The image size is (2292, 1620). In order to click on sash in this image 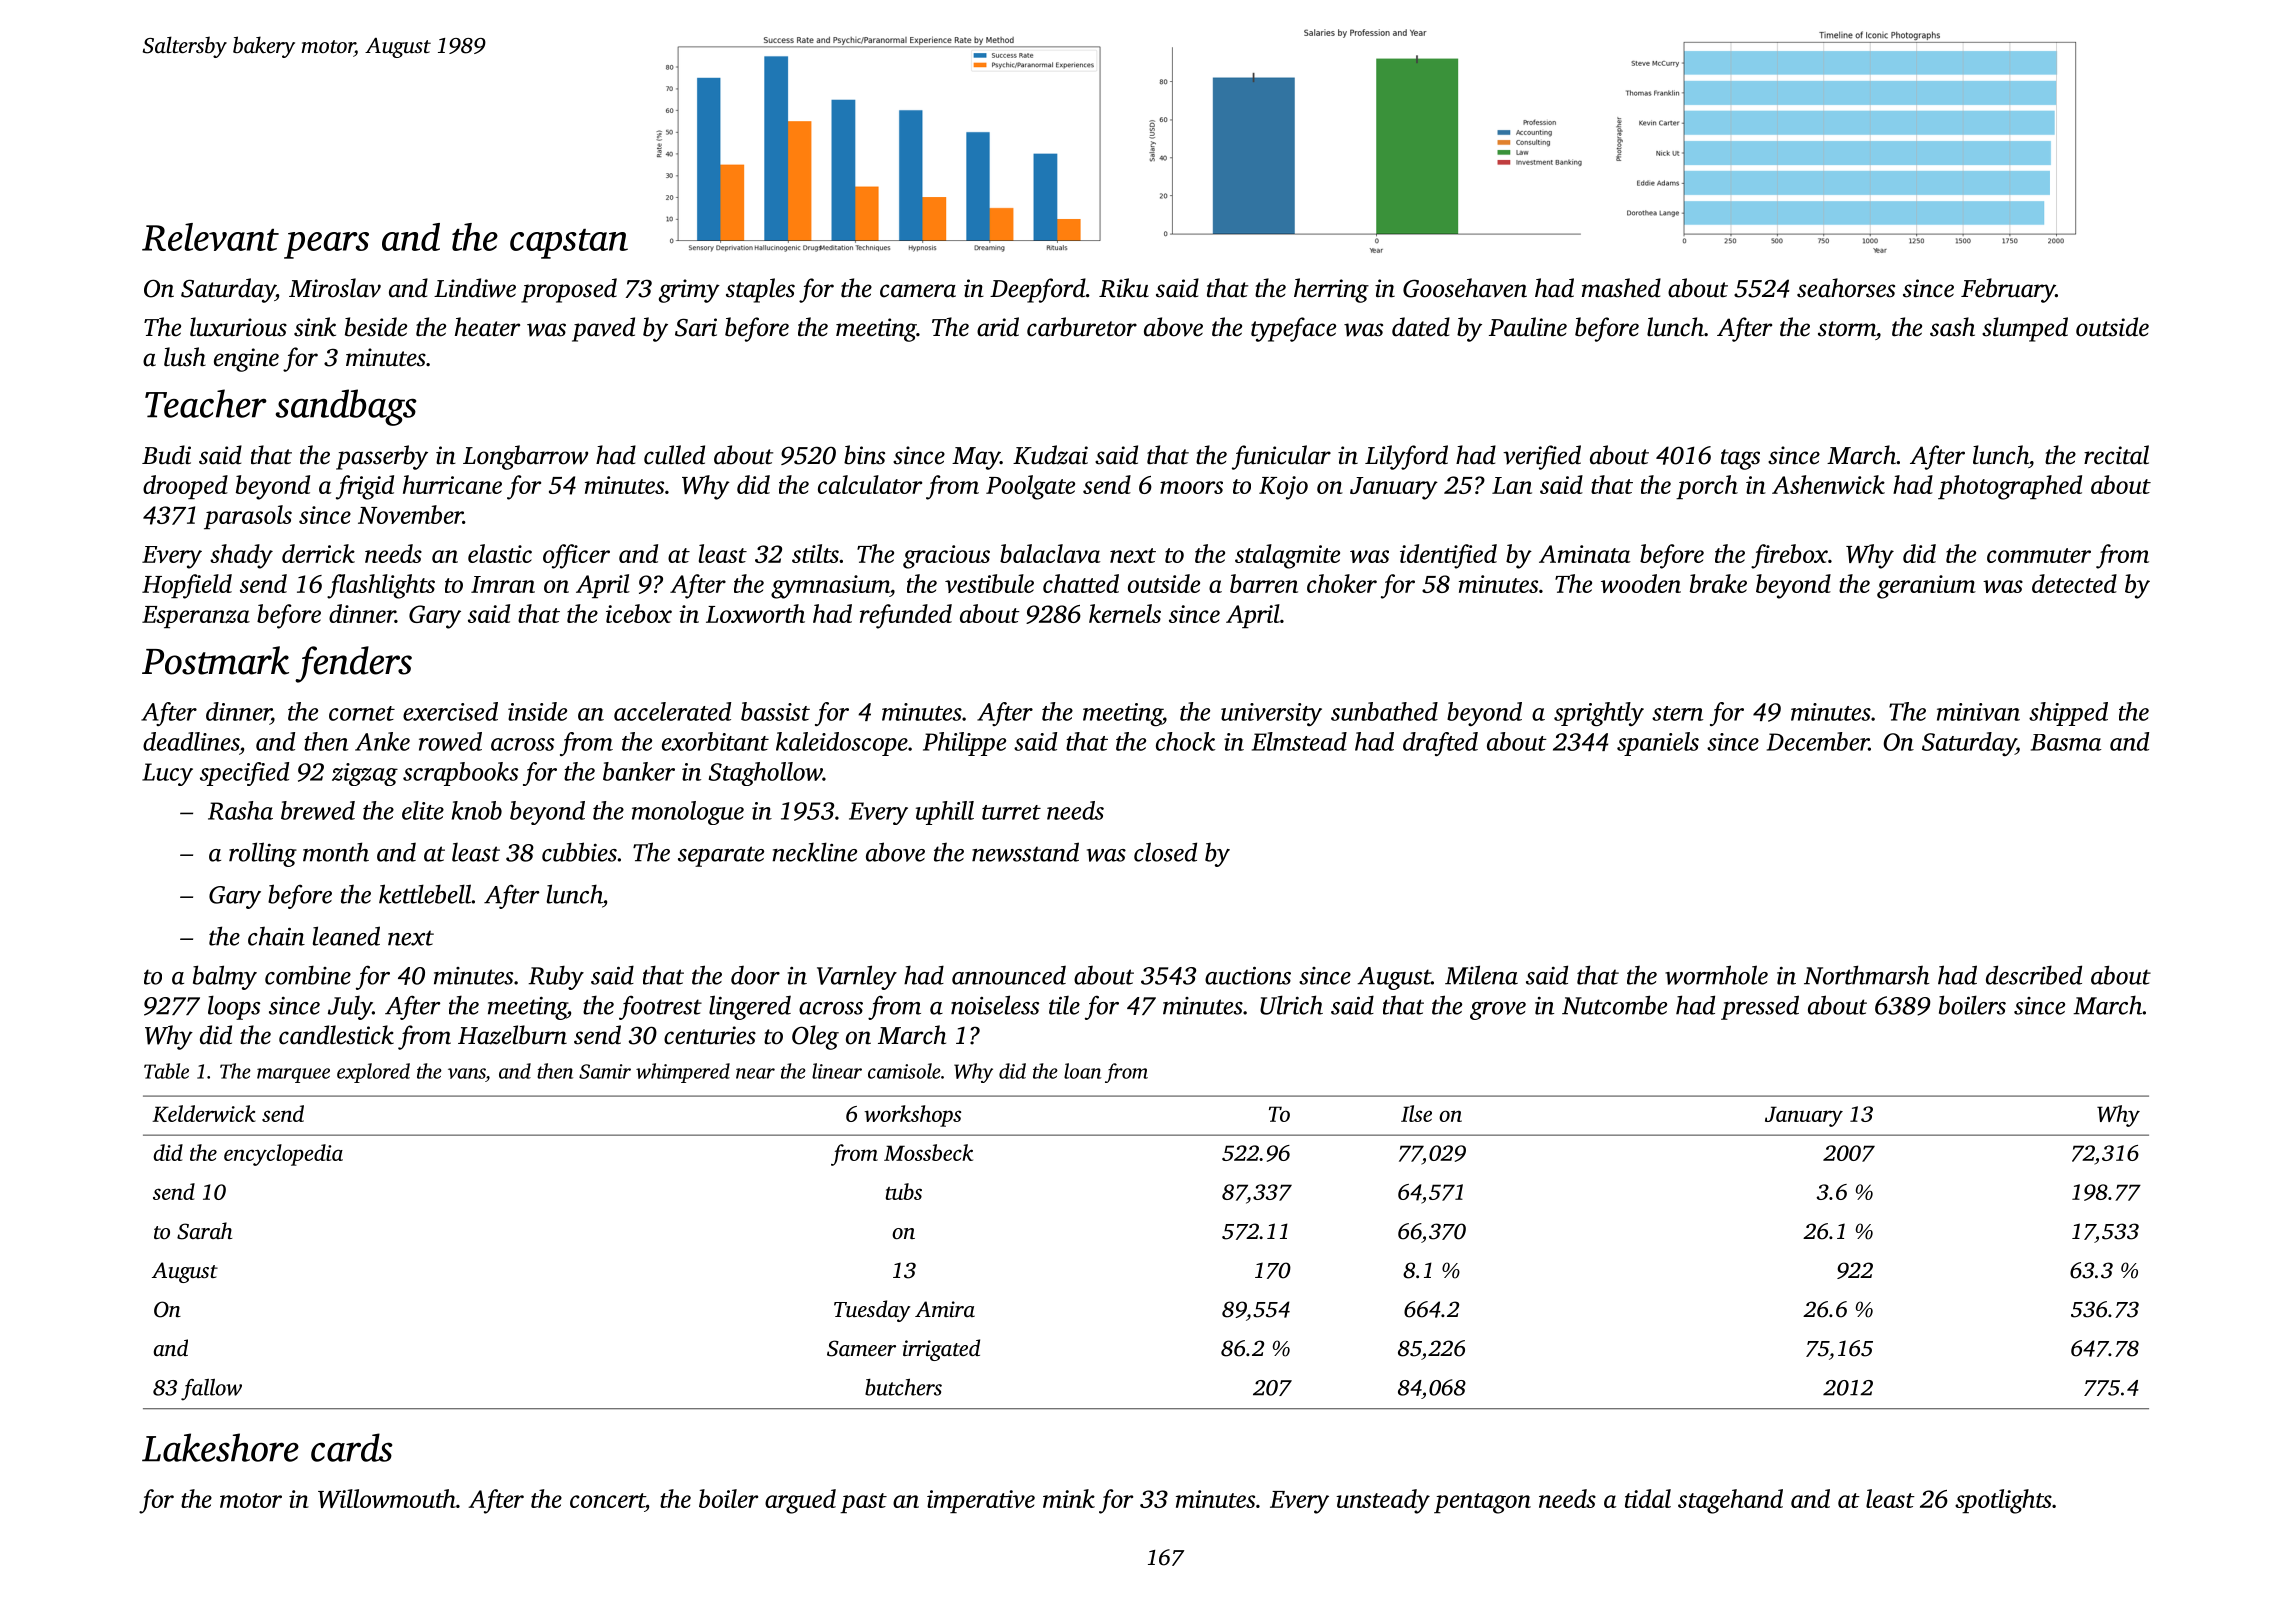, I will do `click(1952, 327)`.
